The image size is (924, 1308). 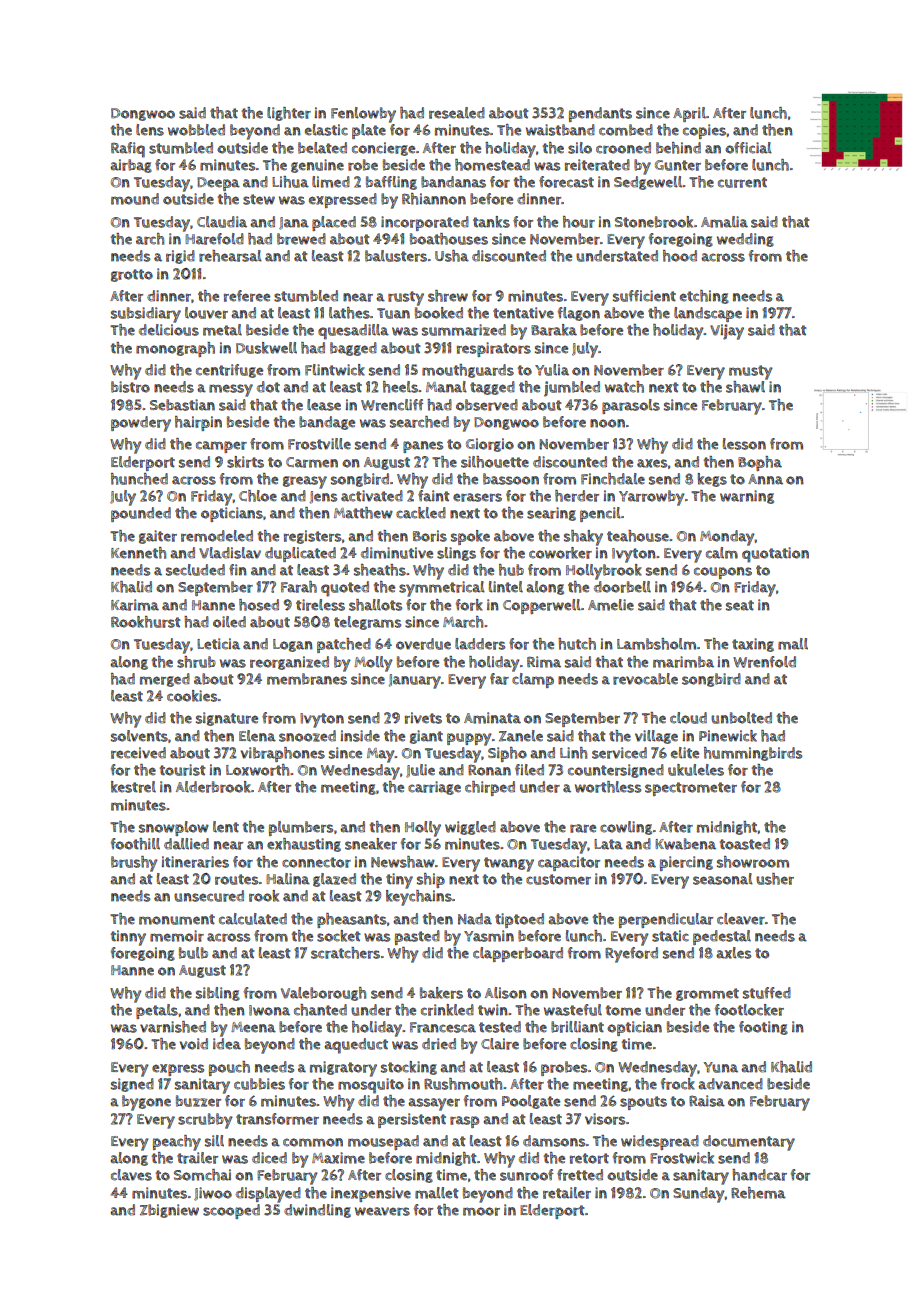 What do you see at coordinates (180, 257) in the screenshot?
I see `rigid` at bounding box center [180, 257].
